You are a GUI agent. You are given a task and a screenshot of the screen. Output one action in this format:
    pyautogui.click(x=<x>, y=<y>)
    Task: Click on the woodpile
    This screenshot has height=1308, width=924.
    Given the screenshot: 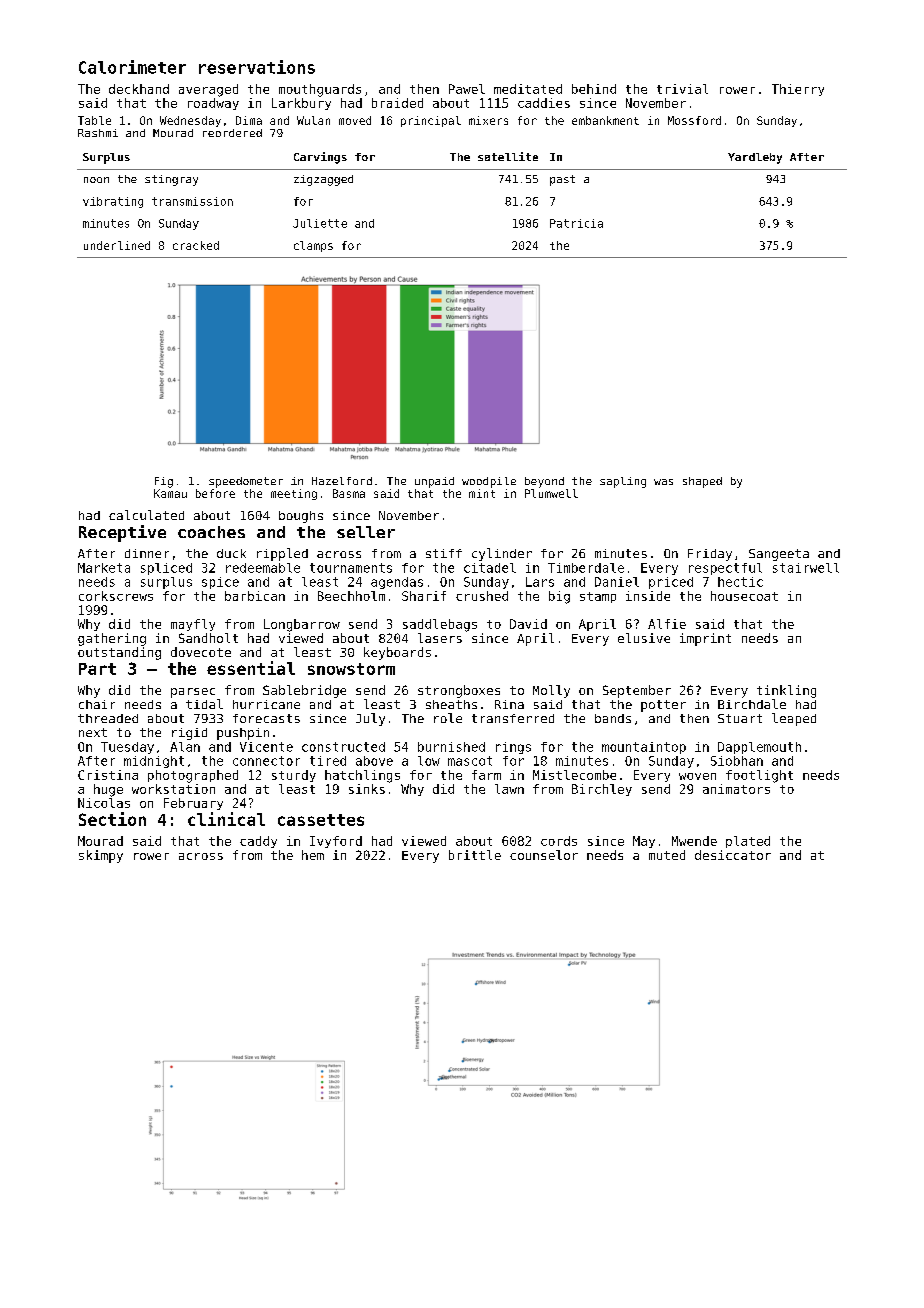 What is the action you would take?
    pyautogui.click(x=489, y=482)
